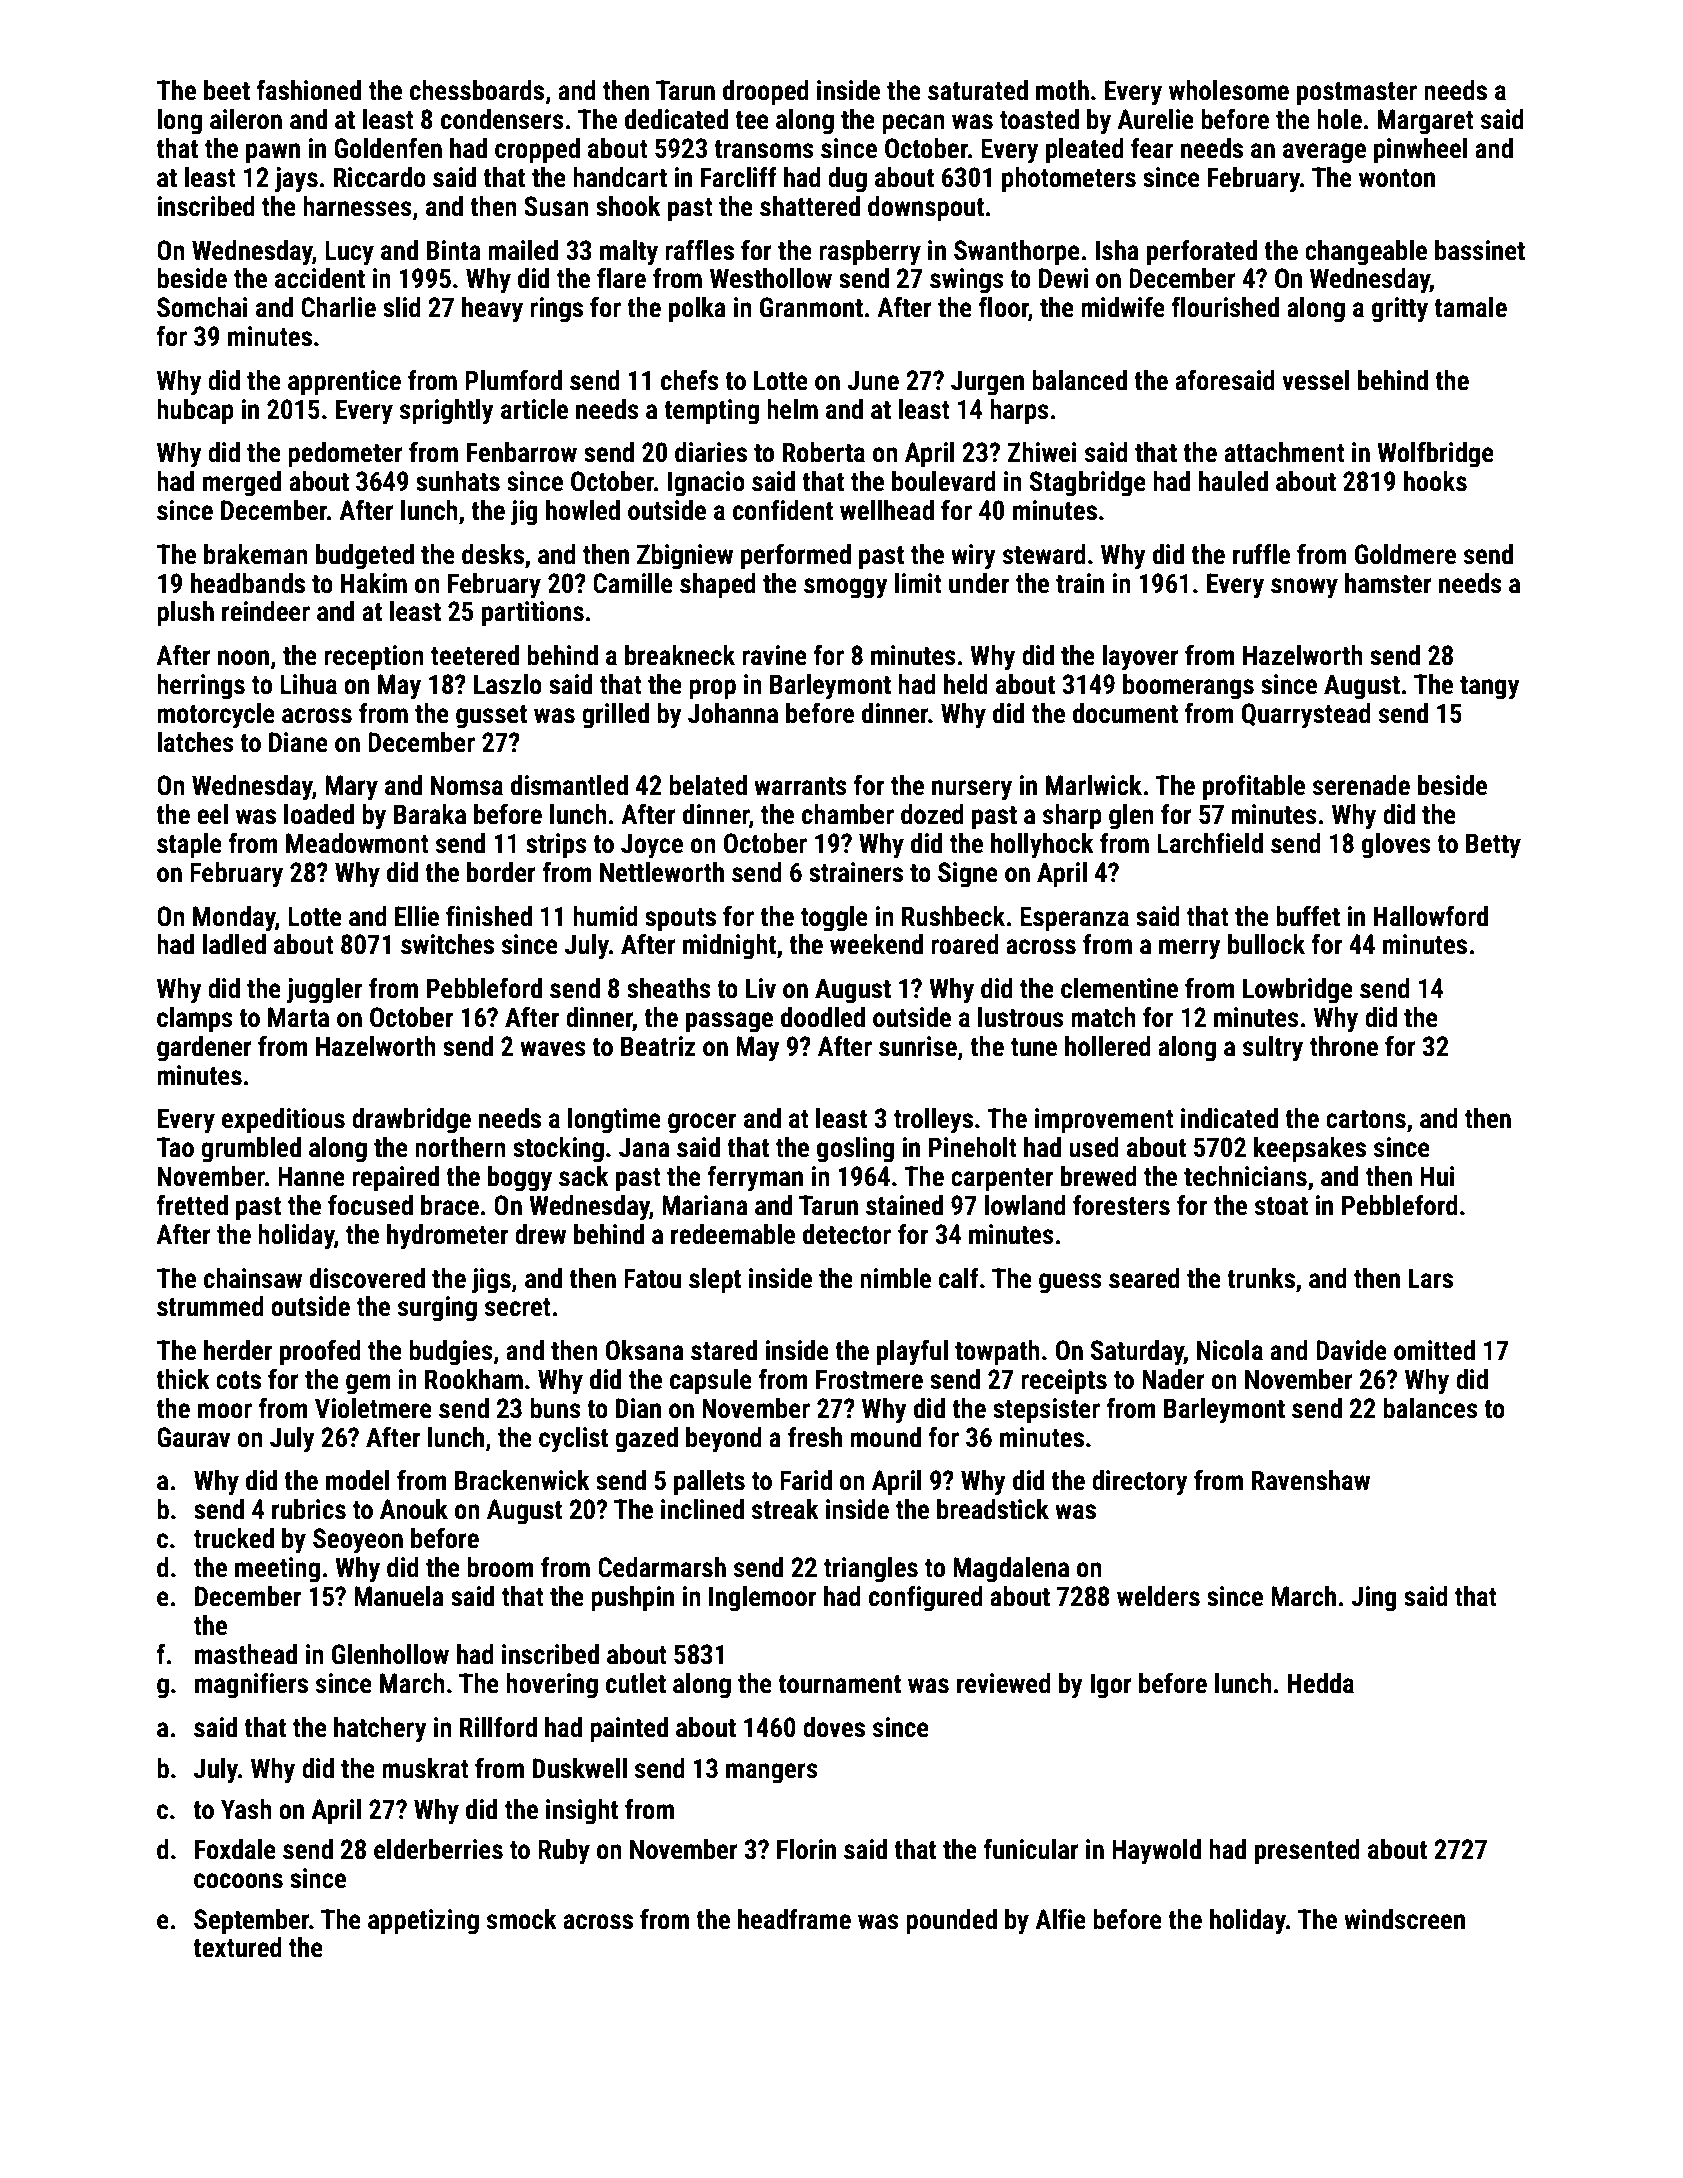 The height and width of the page is (2178, 1683). Describe the element at coordinates (1404, 1919) in the page. I see `windscreen` at that location.
